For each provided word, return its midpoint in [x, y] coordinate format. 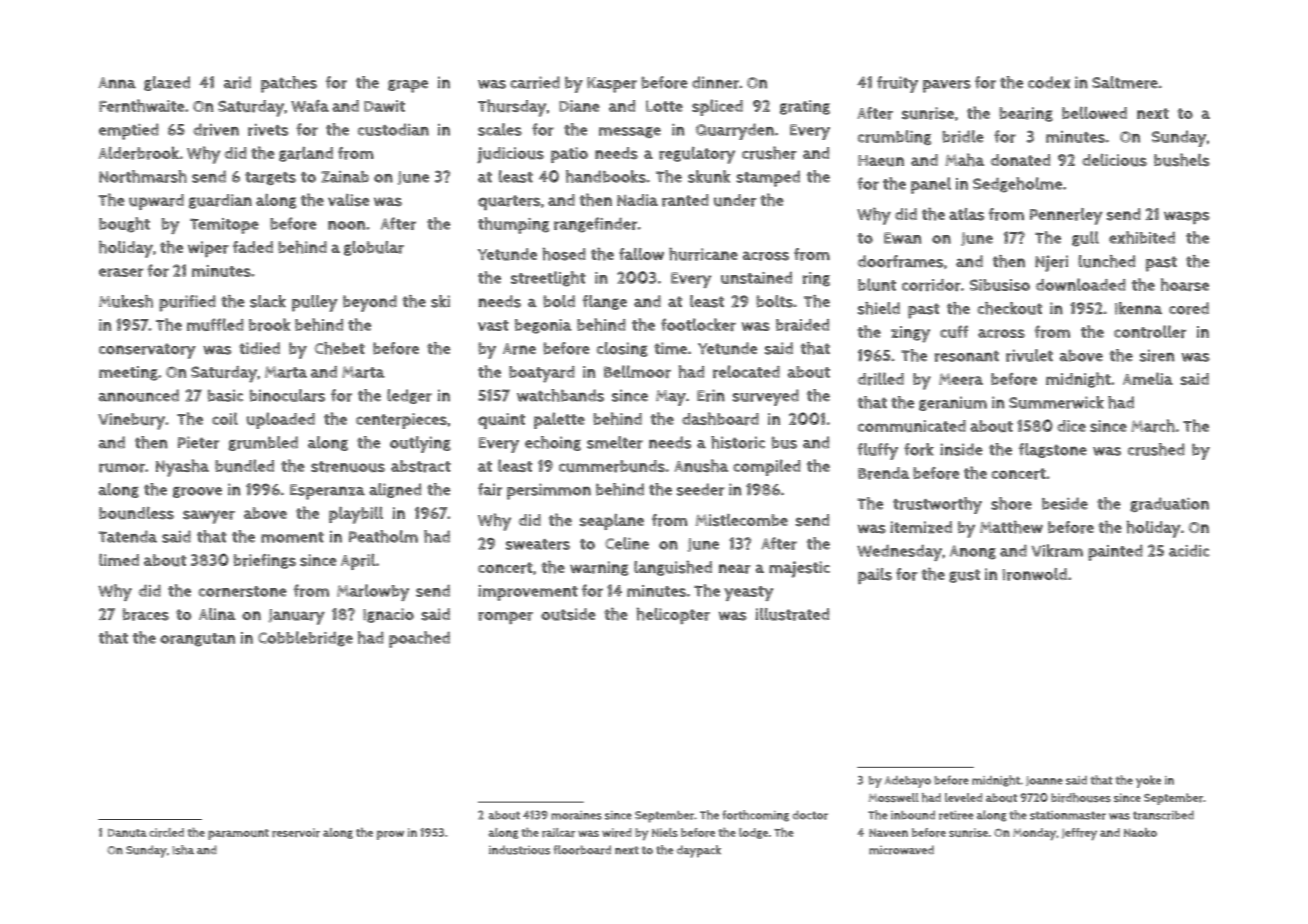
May [671, 398]
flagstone [1053, 450]
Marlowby [373, 592]
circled [166, 832]
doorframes [900, 261]
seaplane [612, 521]
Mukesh [126, 301]
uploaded [281, 420]
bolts [774, 301]
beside [1065, 503]
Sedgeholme [1017, 185]
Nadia [637, 200]
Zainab [345, 177]
